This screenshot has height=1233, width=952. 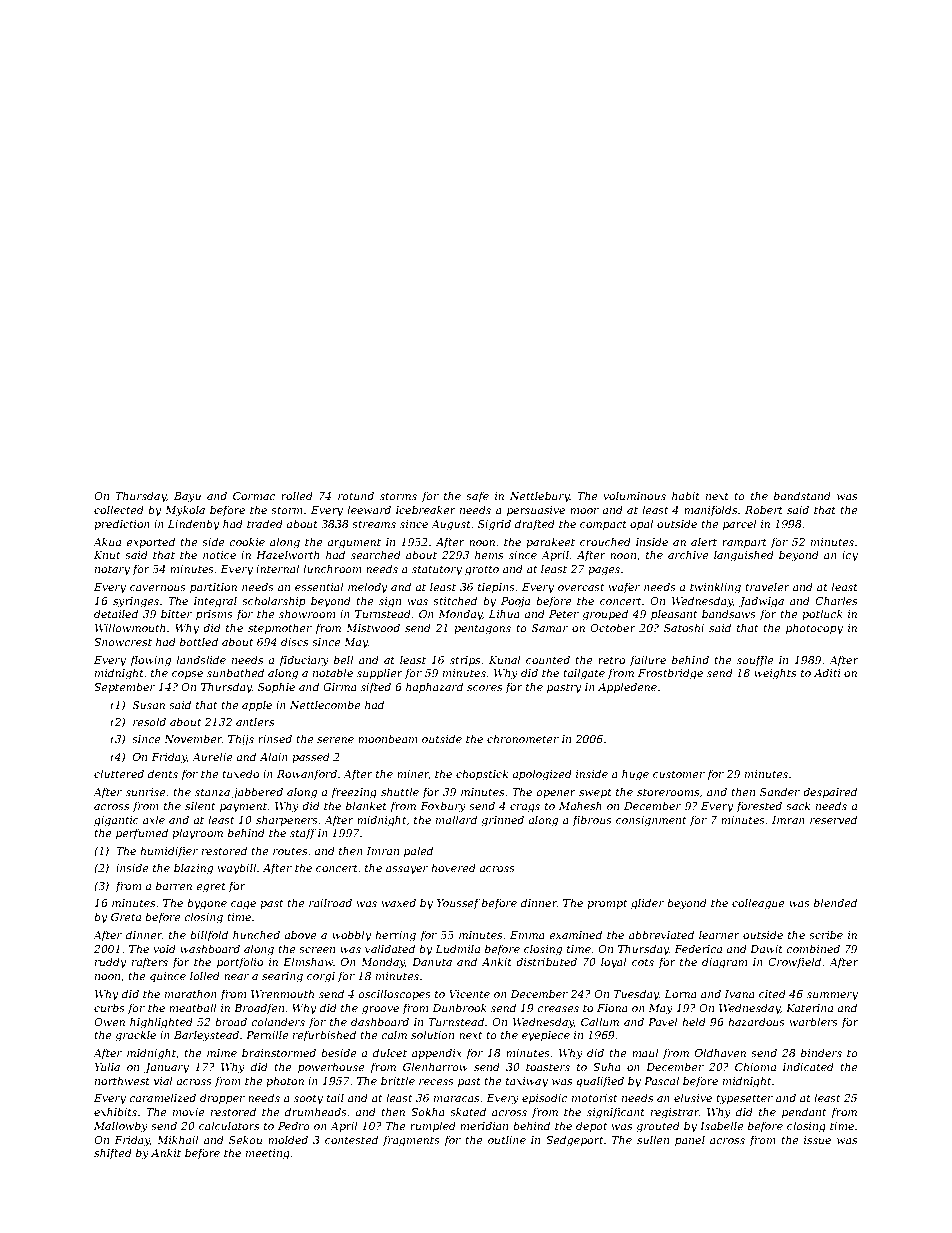 What do you see at coordinates (163, 773) in the screenshot?
I see `dents` at bounding box center [163, 773].
